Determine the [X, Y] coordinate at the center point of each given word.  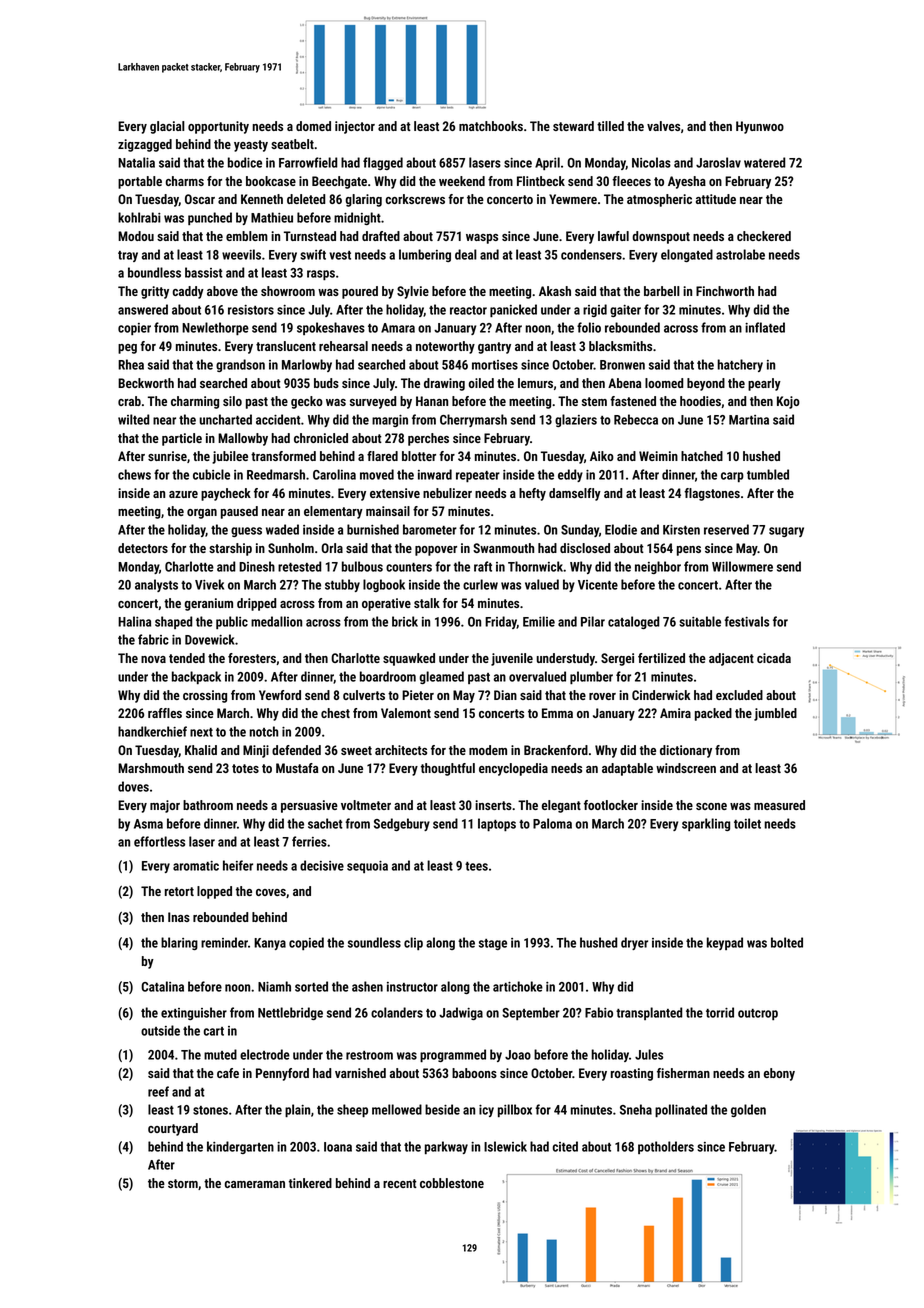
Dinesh [257, 566]
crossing [205, 696]
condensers [591, 254]
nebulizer [447, 493]
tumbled [768, 474]
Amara [398, 328]
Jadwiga [461, 1013]
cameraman [255, 1184]
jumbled [775, 714]
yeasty [251, 146]
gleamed [442, 677]
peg [127, 349]
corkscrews [415, 199]
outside [160, 1030]
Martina [749, 420]
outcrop [758, 1014]
